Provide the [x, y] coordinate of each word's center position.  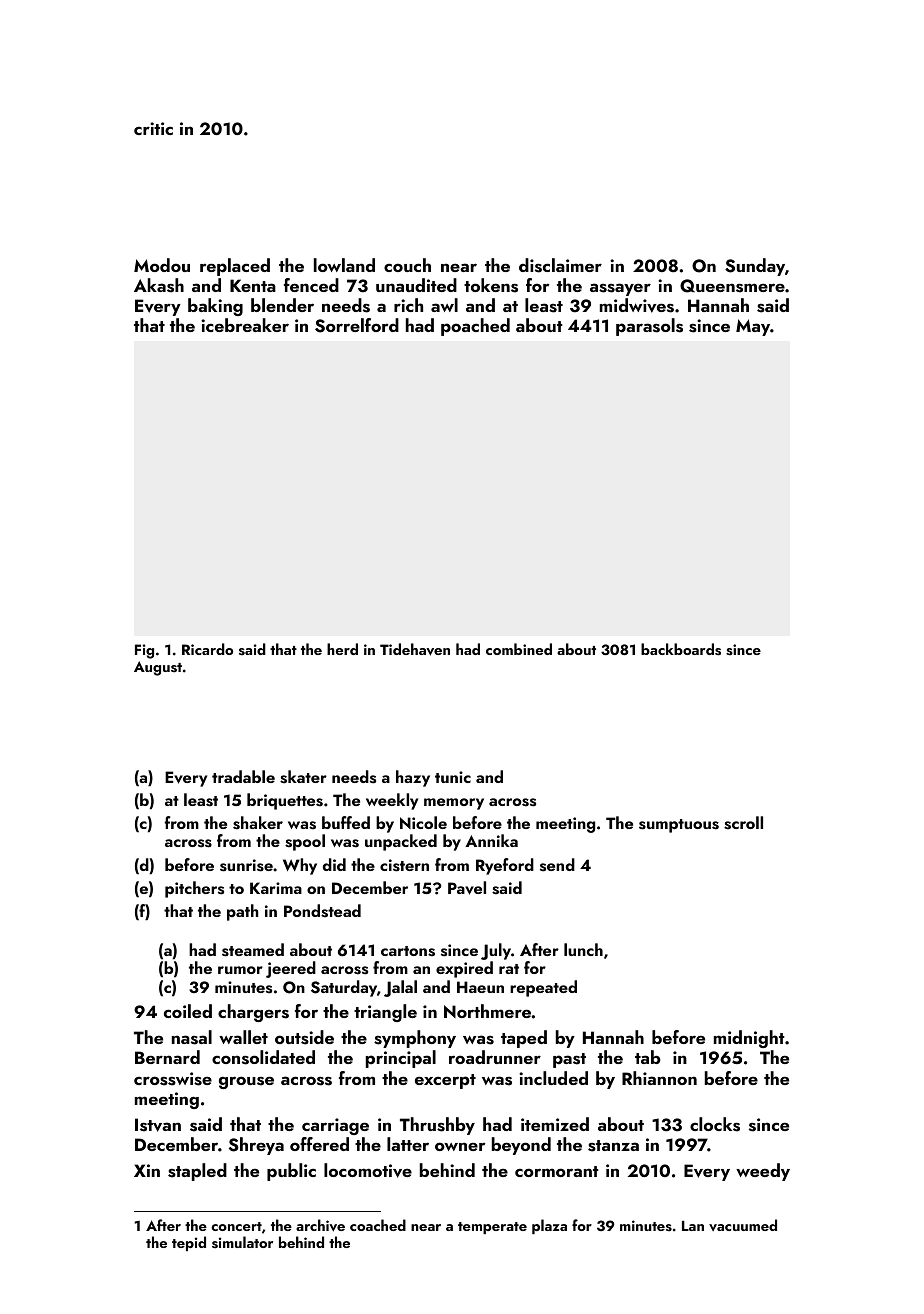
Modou [162, 265]
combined [519, 649]
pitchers [194, 889]
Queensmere [732, 286]
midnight [749, 1039]
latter [408, 1144]
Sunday [755, 267]
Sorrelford [357, 325]
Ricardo [207, 649]
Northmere [487, 1011]
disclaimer [560, 265]
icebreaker [245, 325]
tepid [189, 1243]
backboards [681, 649]
